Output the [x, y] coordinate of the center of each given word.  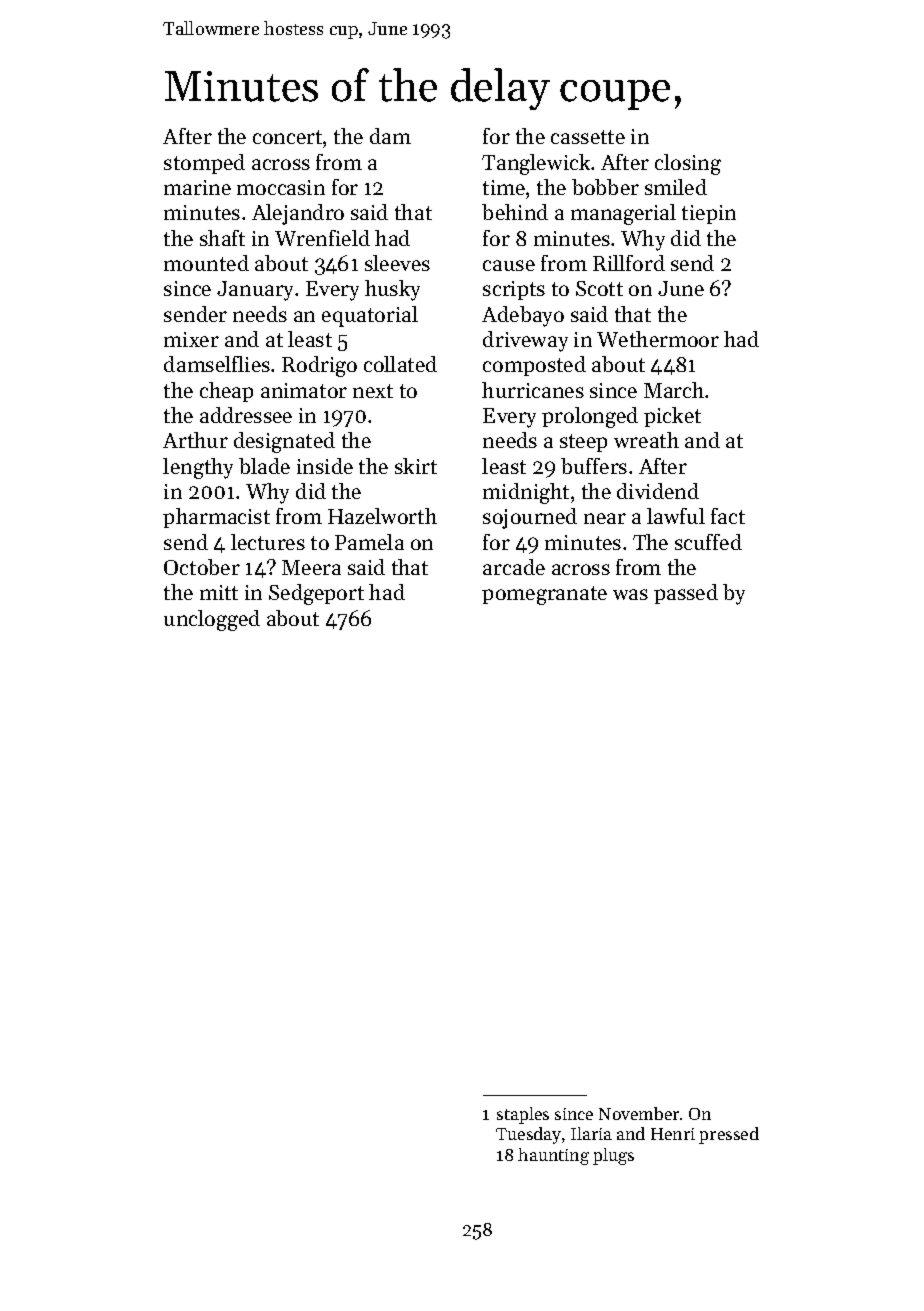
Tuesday [528, 1135]
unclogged [212, 620]
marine [197, 187]
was [630, 594]
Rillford [629, 263]
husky [392, 290]
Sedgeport [316, 594]
